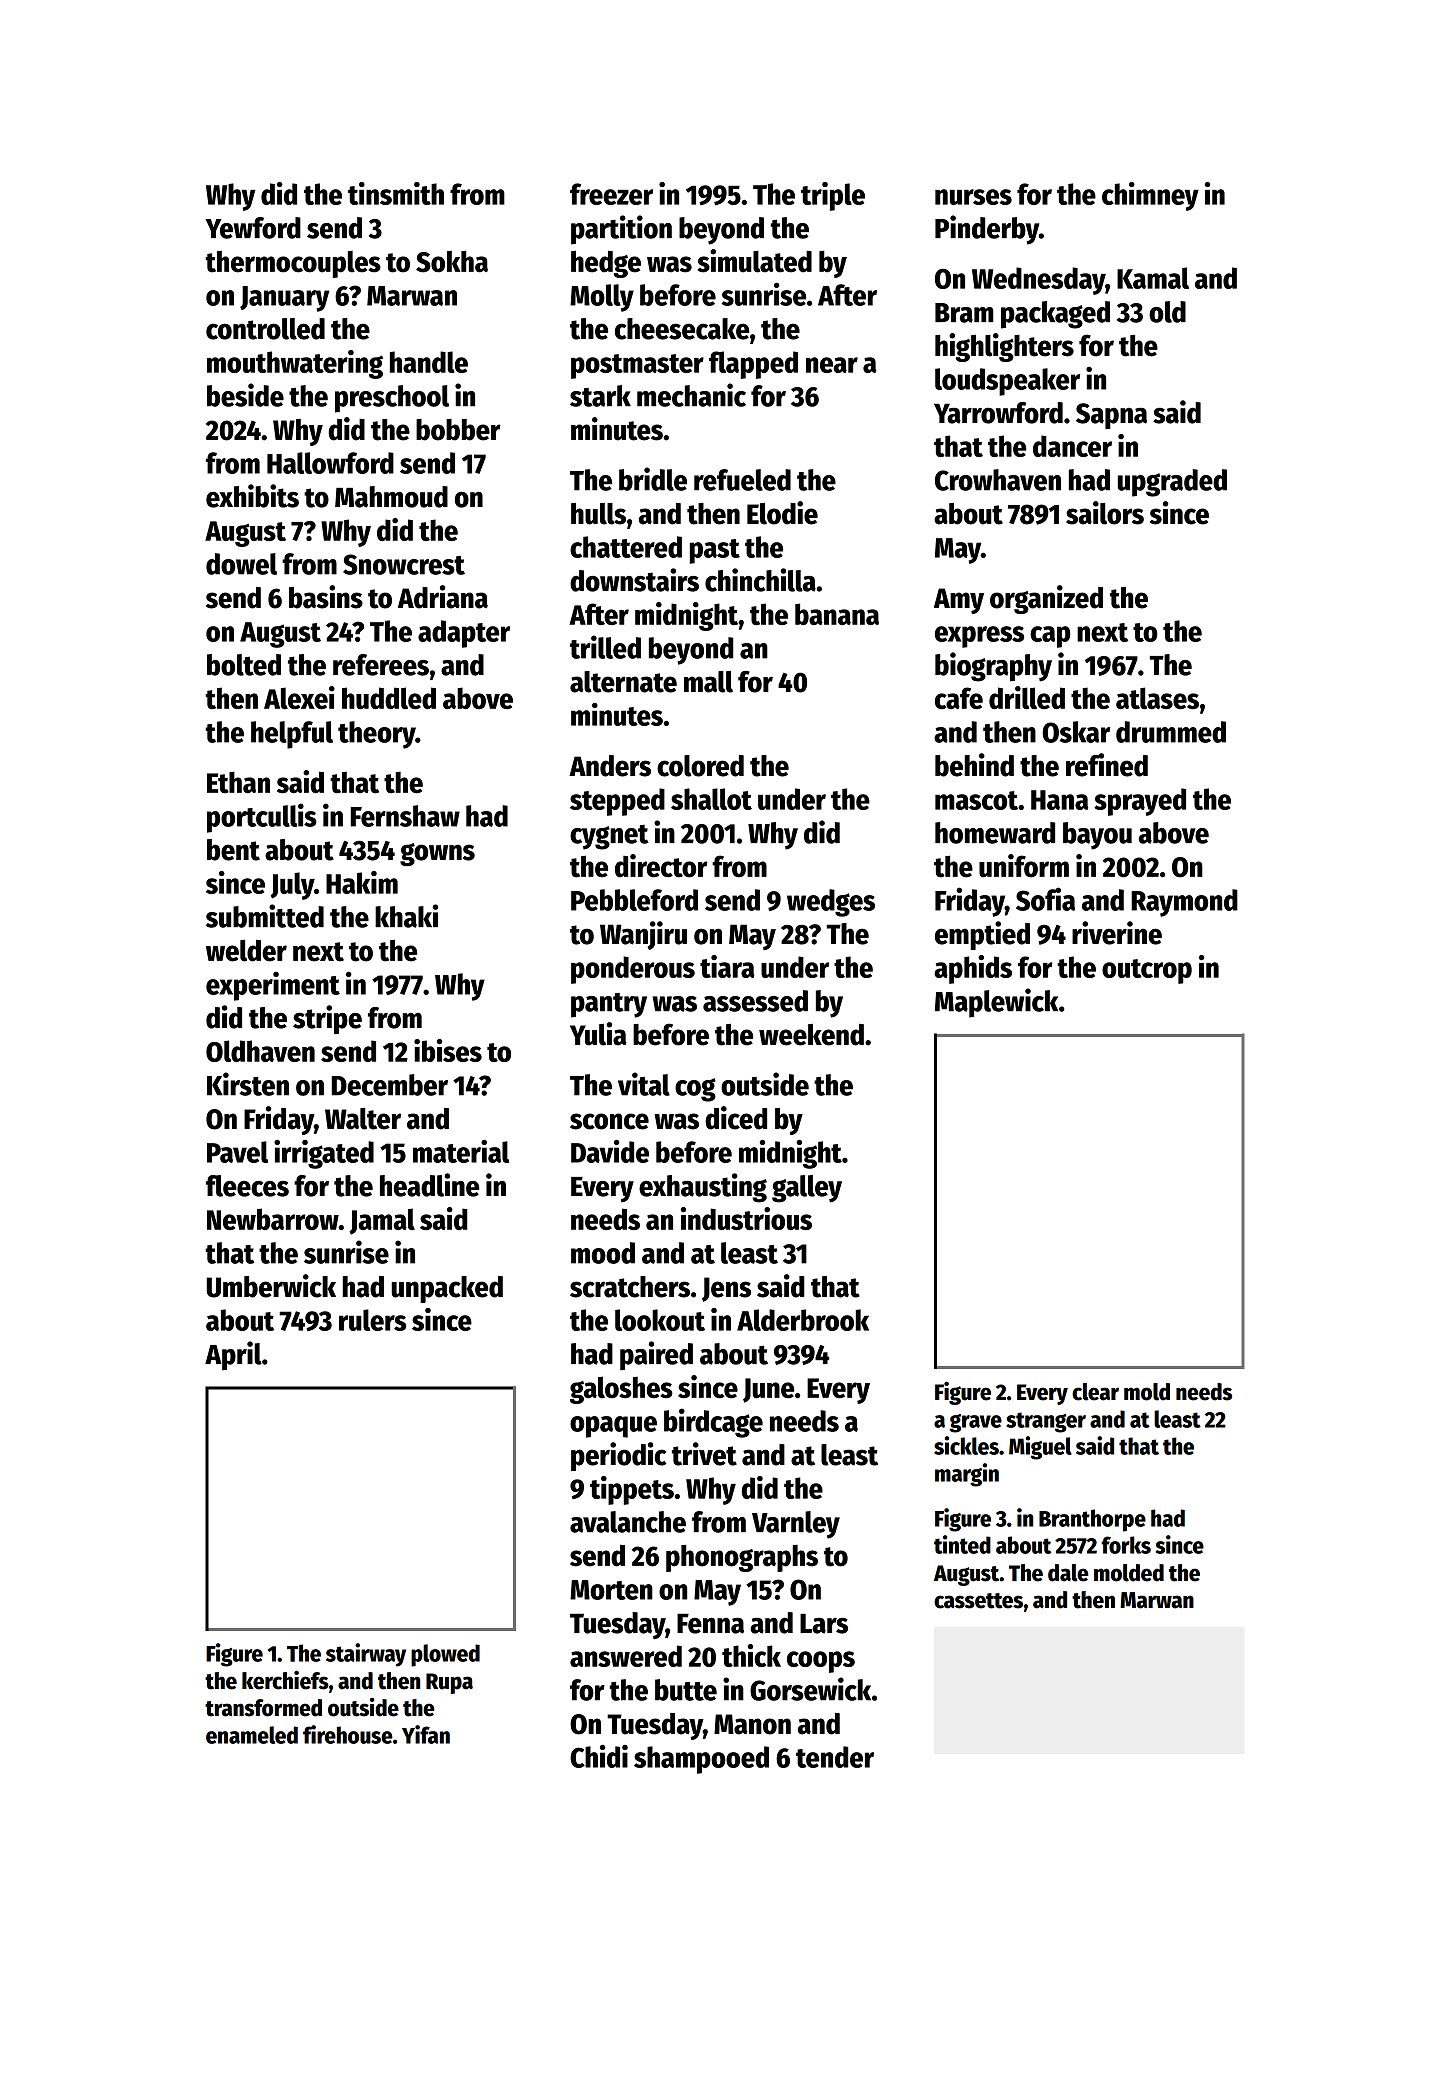 The height and width of the document is (2100, 1450). What do you see at coordinates (611, 194) in the document?
I see `freezer` at bounding box center [611, 194].
